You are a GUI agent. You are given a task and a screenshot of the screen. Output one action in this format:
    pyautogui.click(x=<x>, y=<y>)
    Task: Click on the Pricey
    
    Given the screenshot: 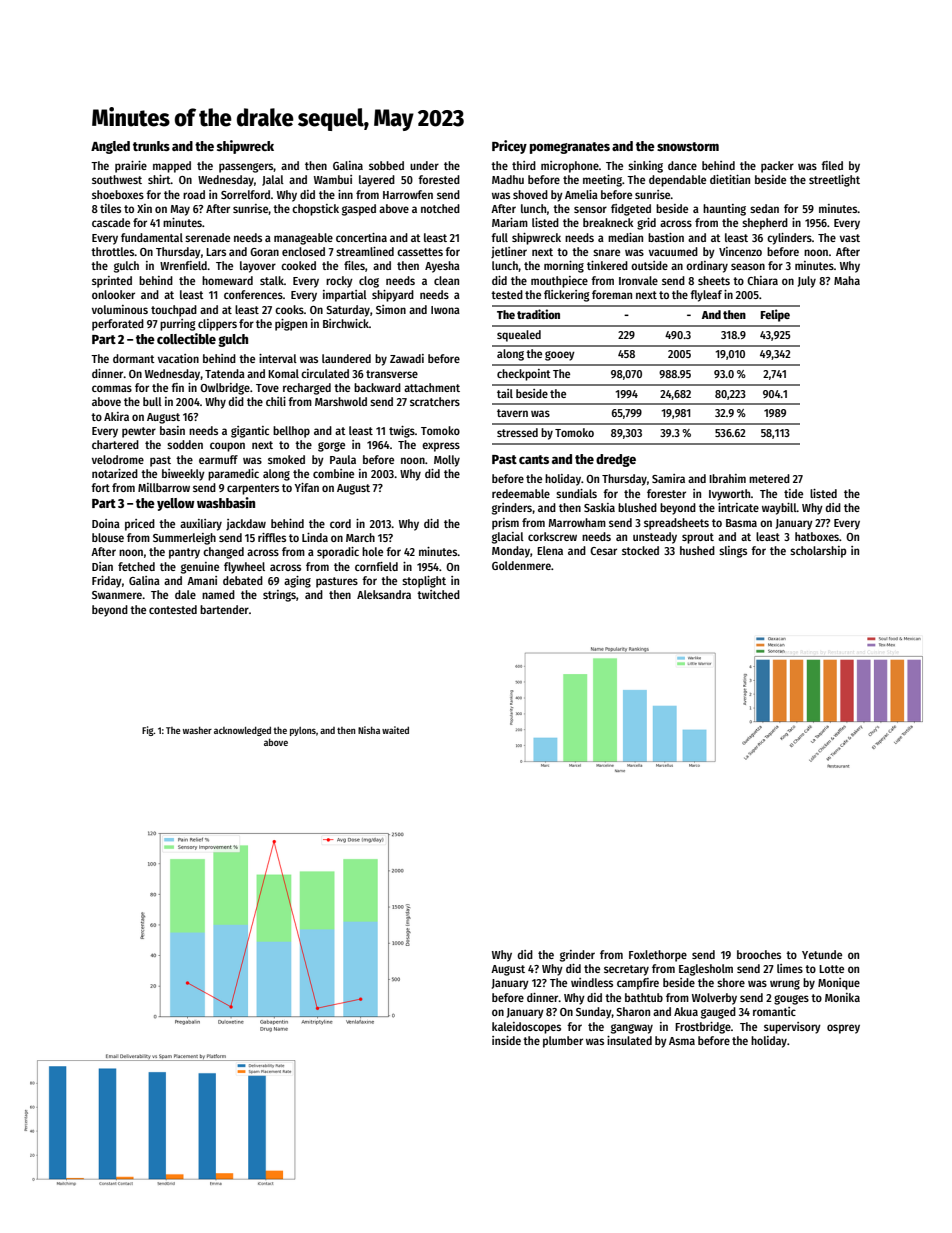 What is the action you would take?
    pyautogui.click(x=509, y=147)
